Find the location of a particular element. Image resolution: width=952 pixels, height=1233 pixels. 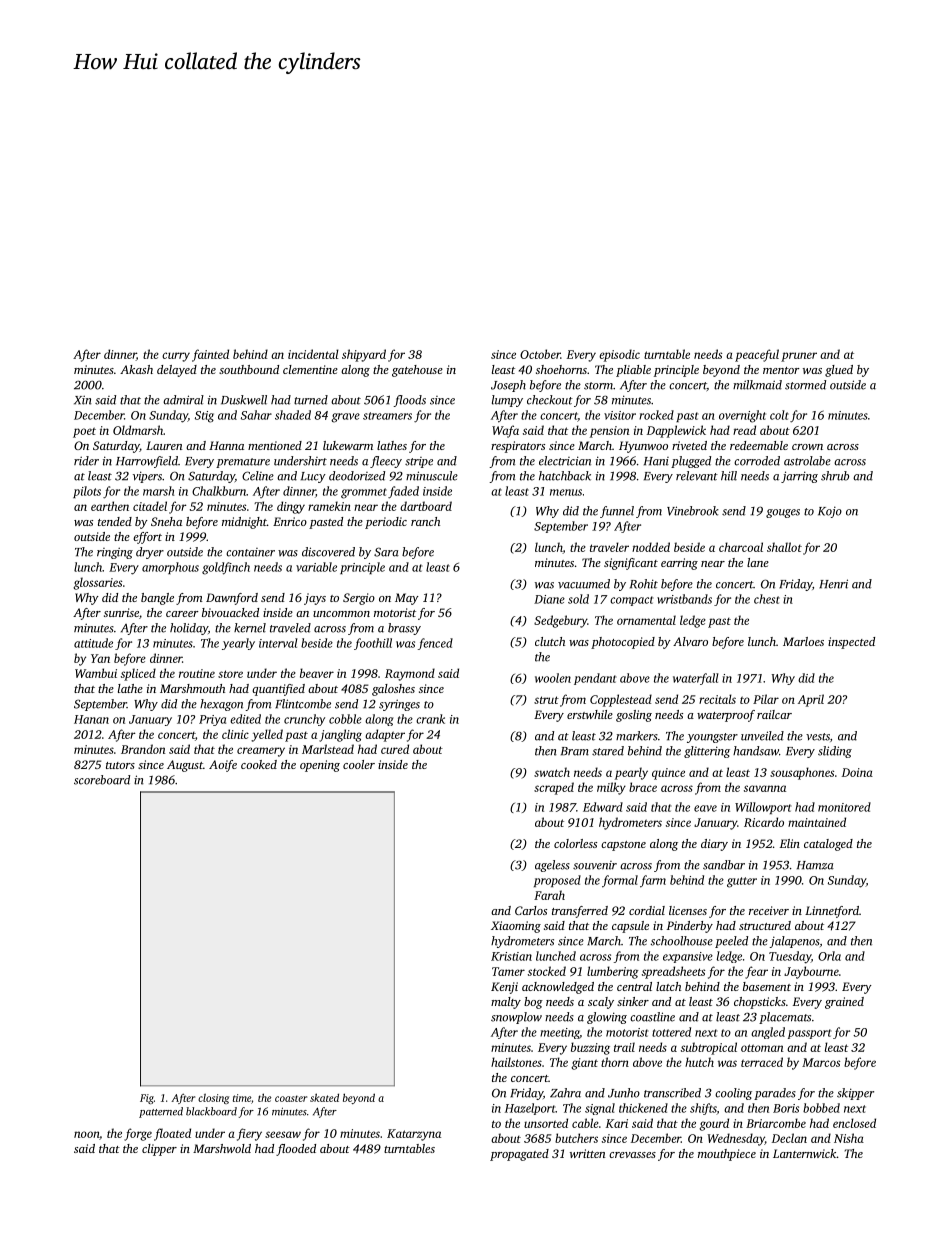

monitored is located at coordinates (844, 807).
